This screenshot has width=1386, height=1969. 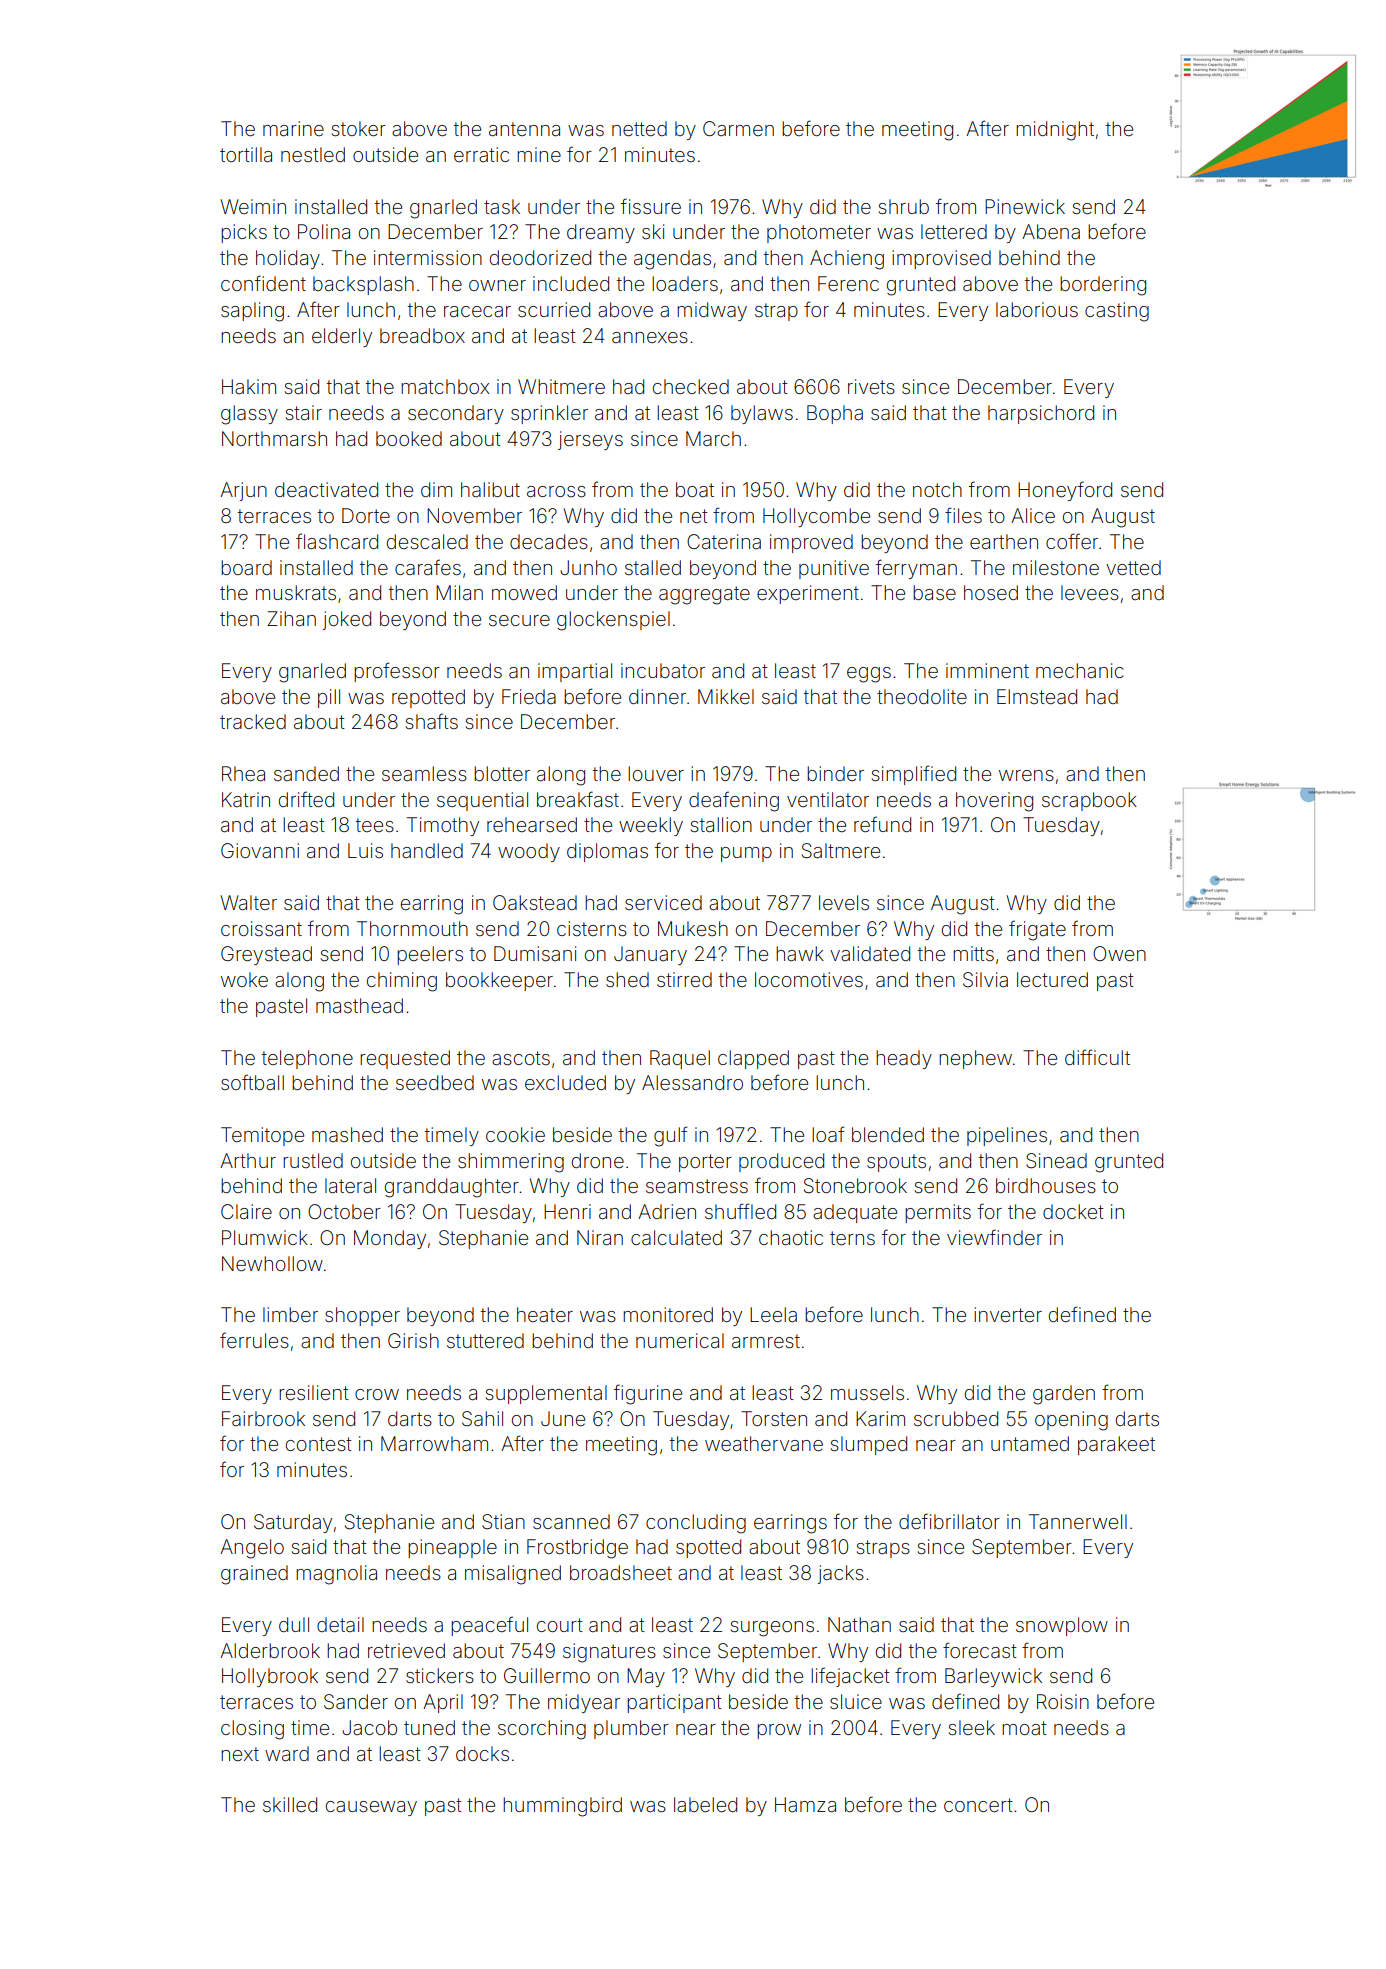 I want to click on weathervane, so click(x=764, y=1443).
